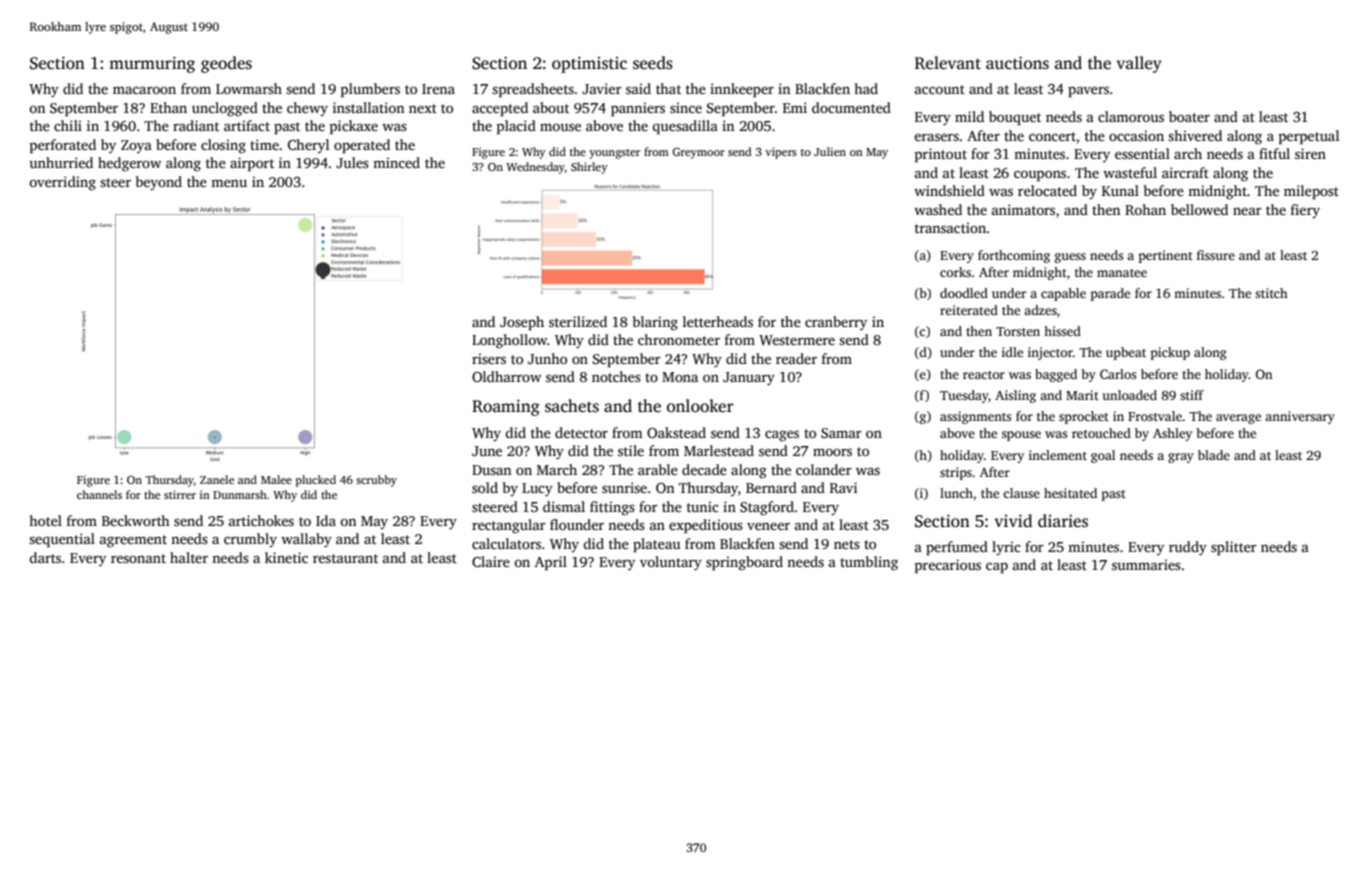 The width and height of the screenshot is (1372, 887). I want to click on overriding, so click(62, 183).
